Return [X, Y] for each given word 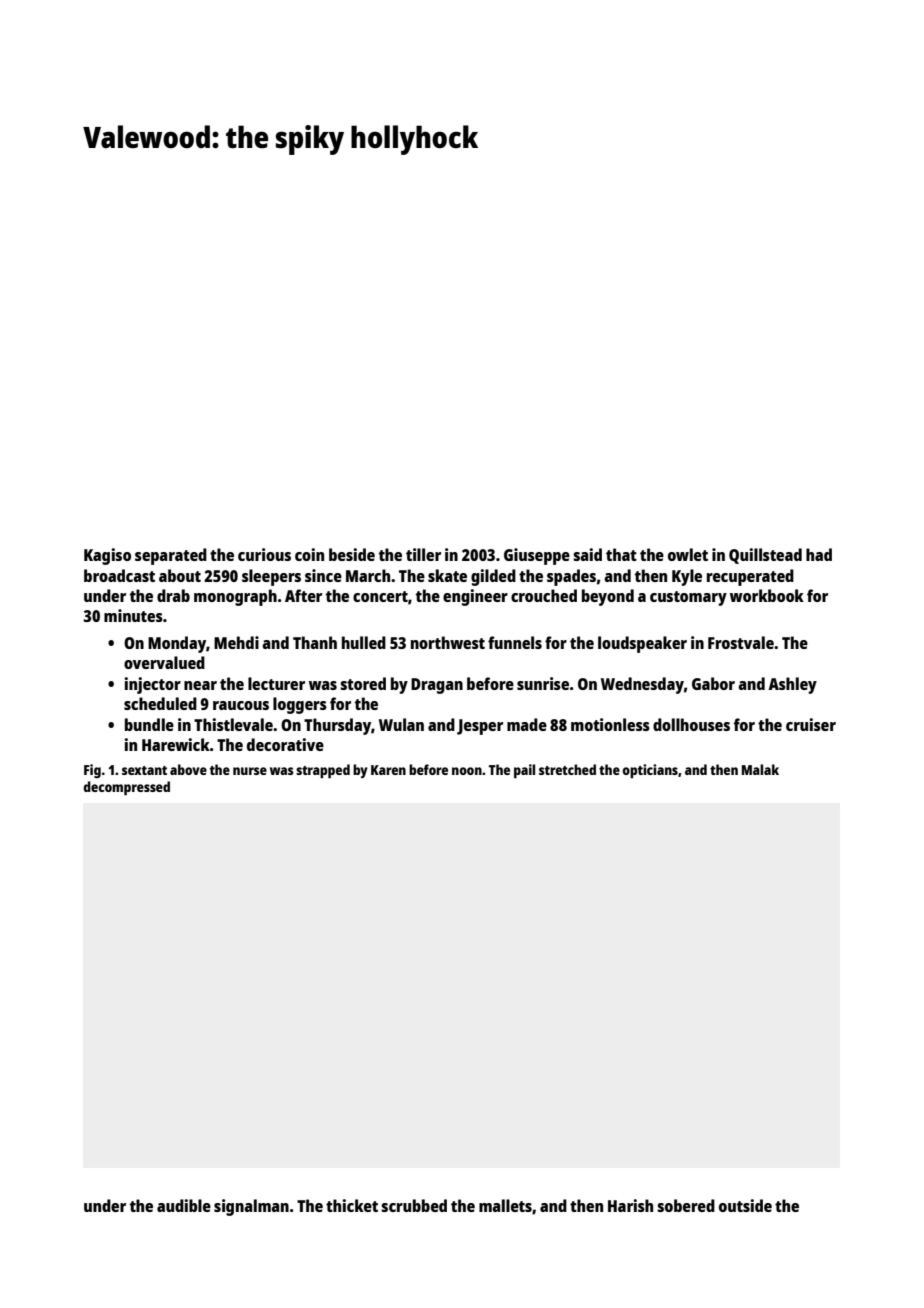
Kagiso [107, 556]
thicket [352, 1205]
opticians [650, 771]
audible [184, 1205]
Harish [630, 1205]
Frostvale [741, 642]
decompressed [126, 788]
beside [352, 554]
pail [524, 771]
